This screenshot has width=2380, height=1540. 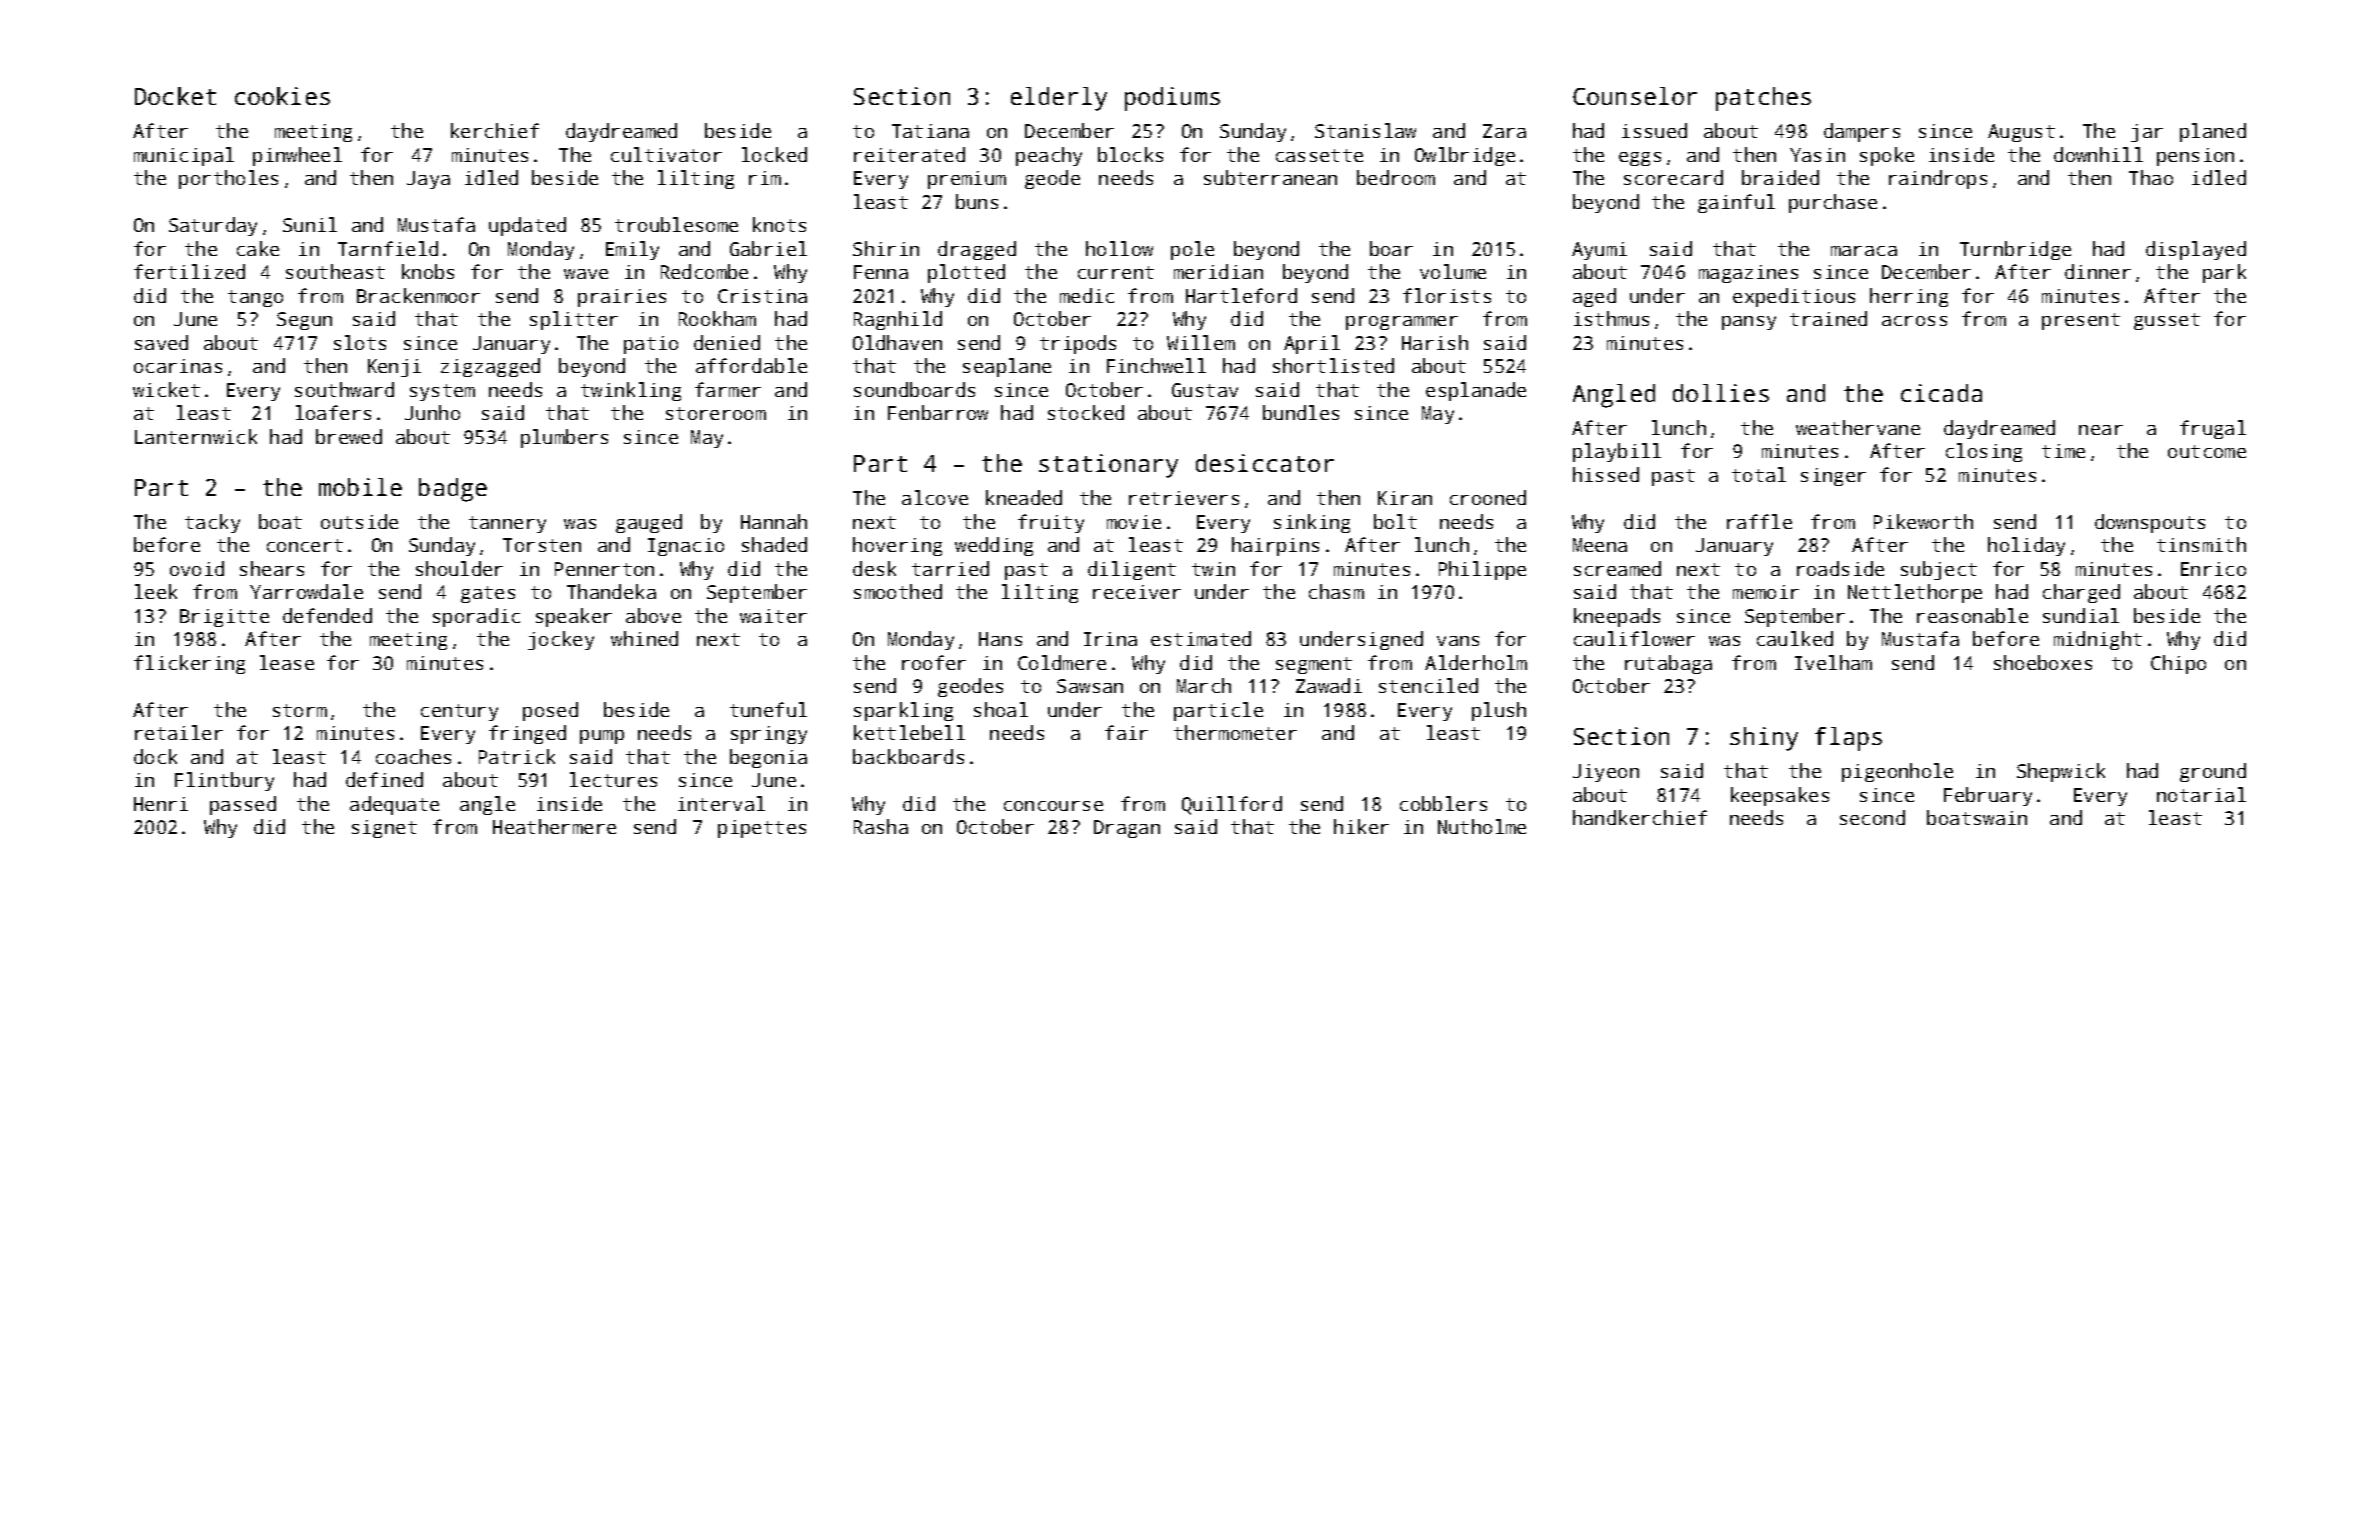 I want to click on maraca, so click(x=1864, y=251).
